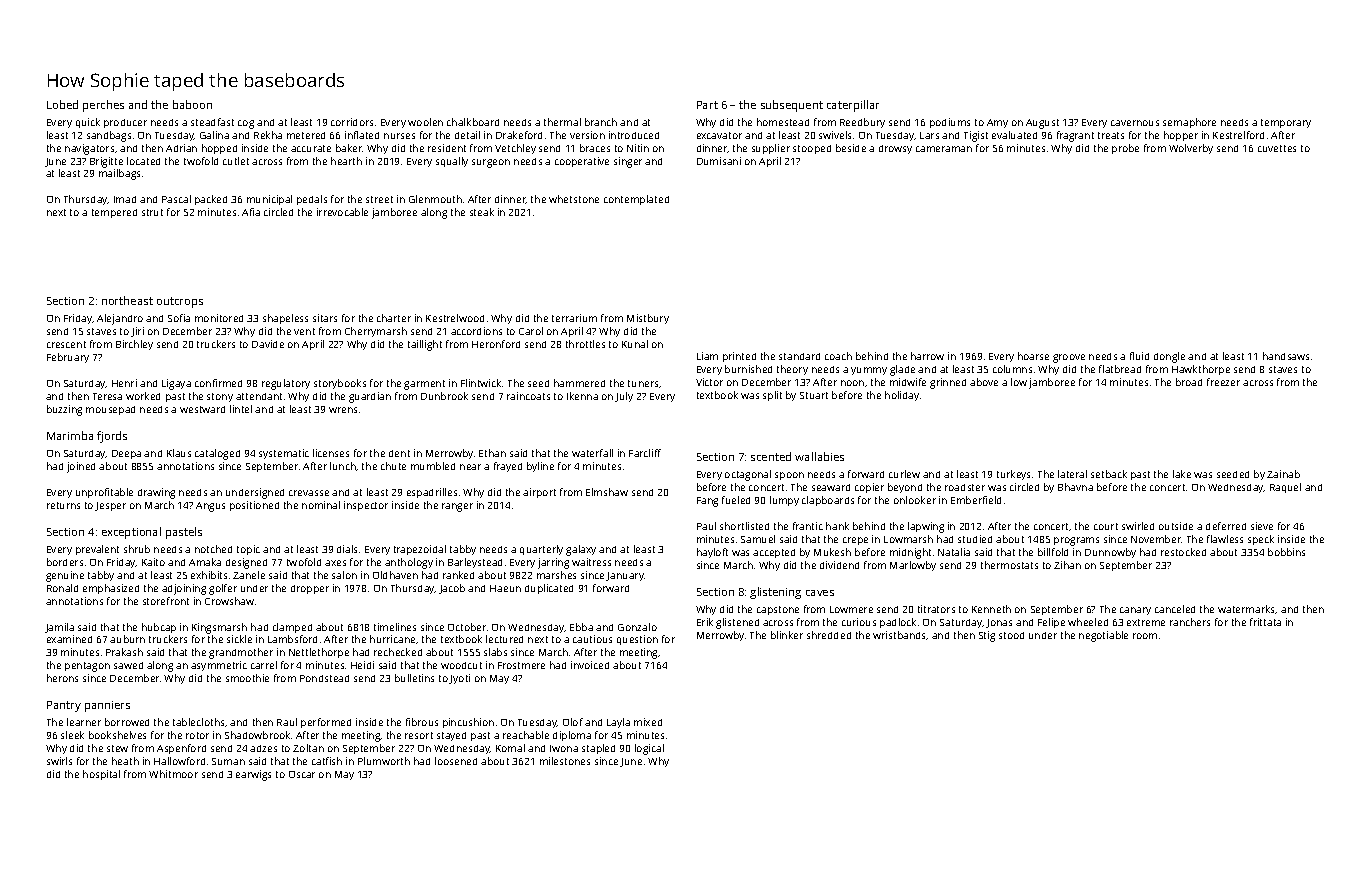 This image has height=887, width=1372. What do you see at coordinates (1283, 474) in the image?
I see `Zainab` at bounding box center [1283, 474].
